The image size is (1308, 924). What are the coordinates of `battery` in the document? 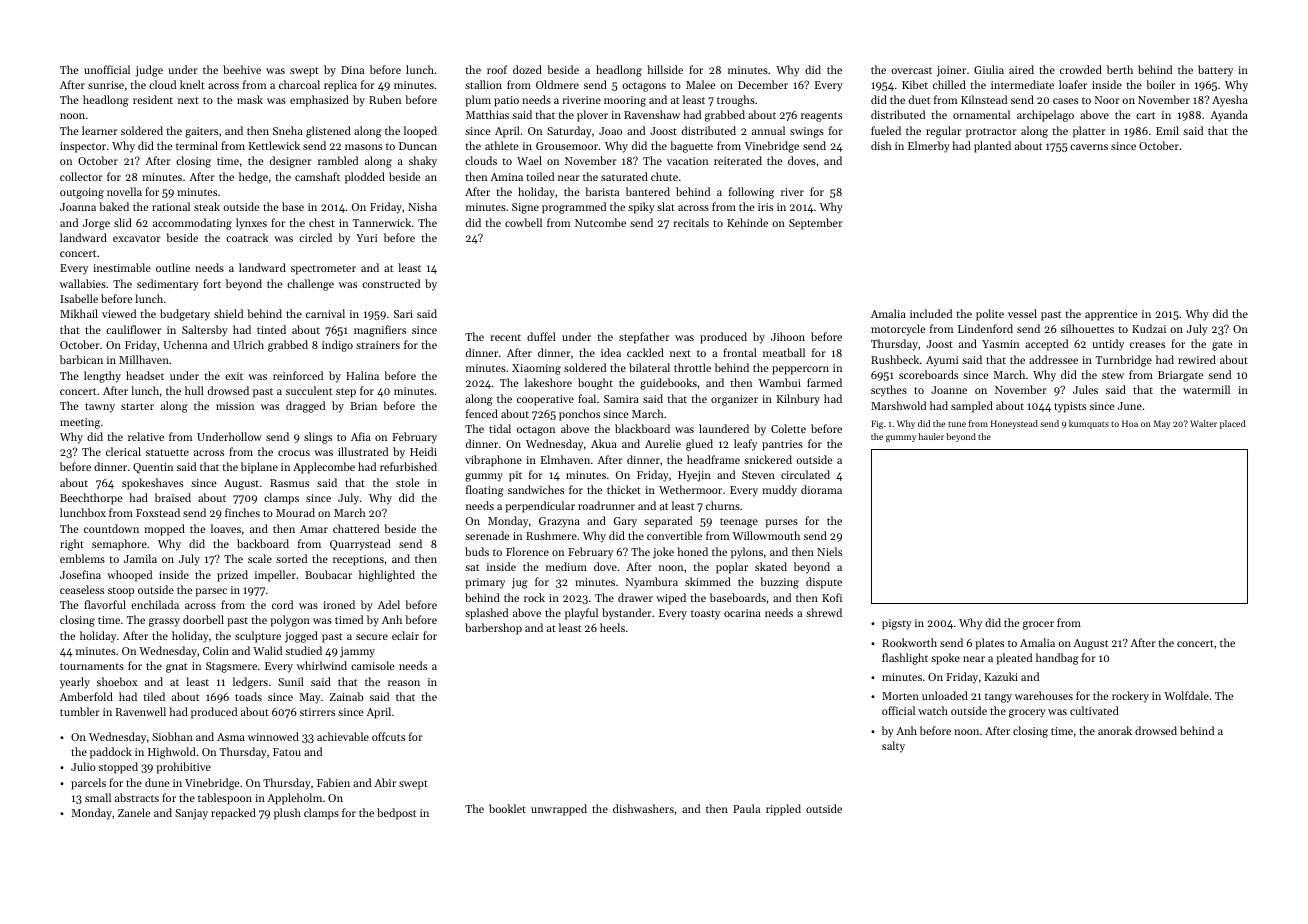 It's located at (1215, 71).
